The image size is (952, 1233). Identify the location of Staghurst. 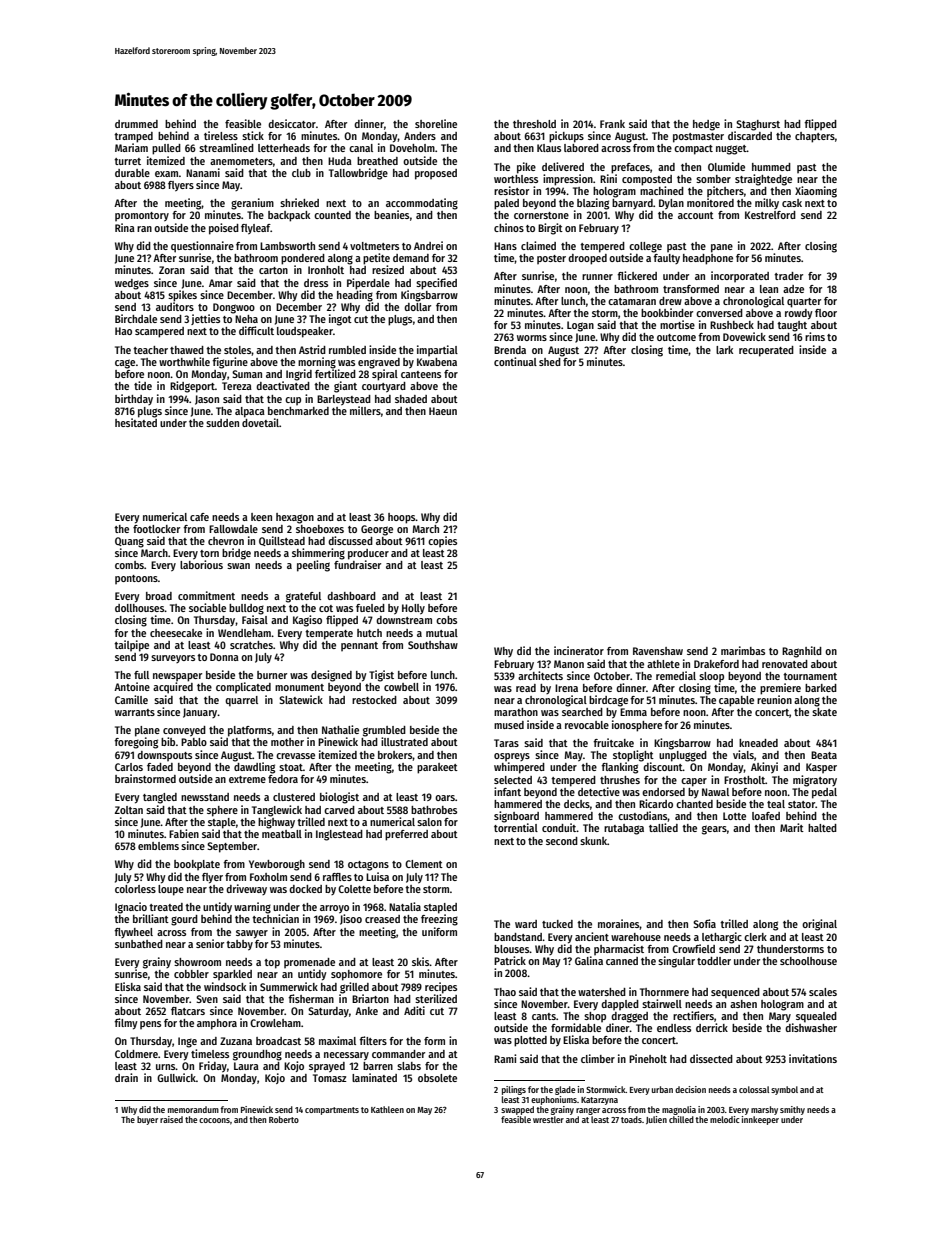
(758, 125).
